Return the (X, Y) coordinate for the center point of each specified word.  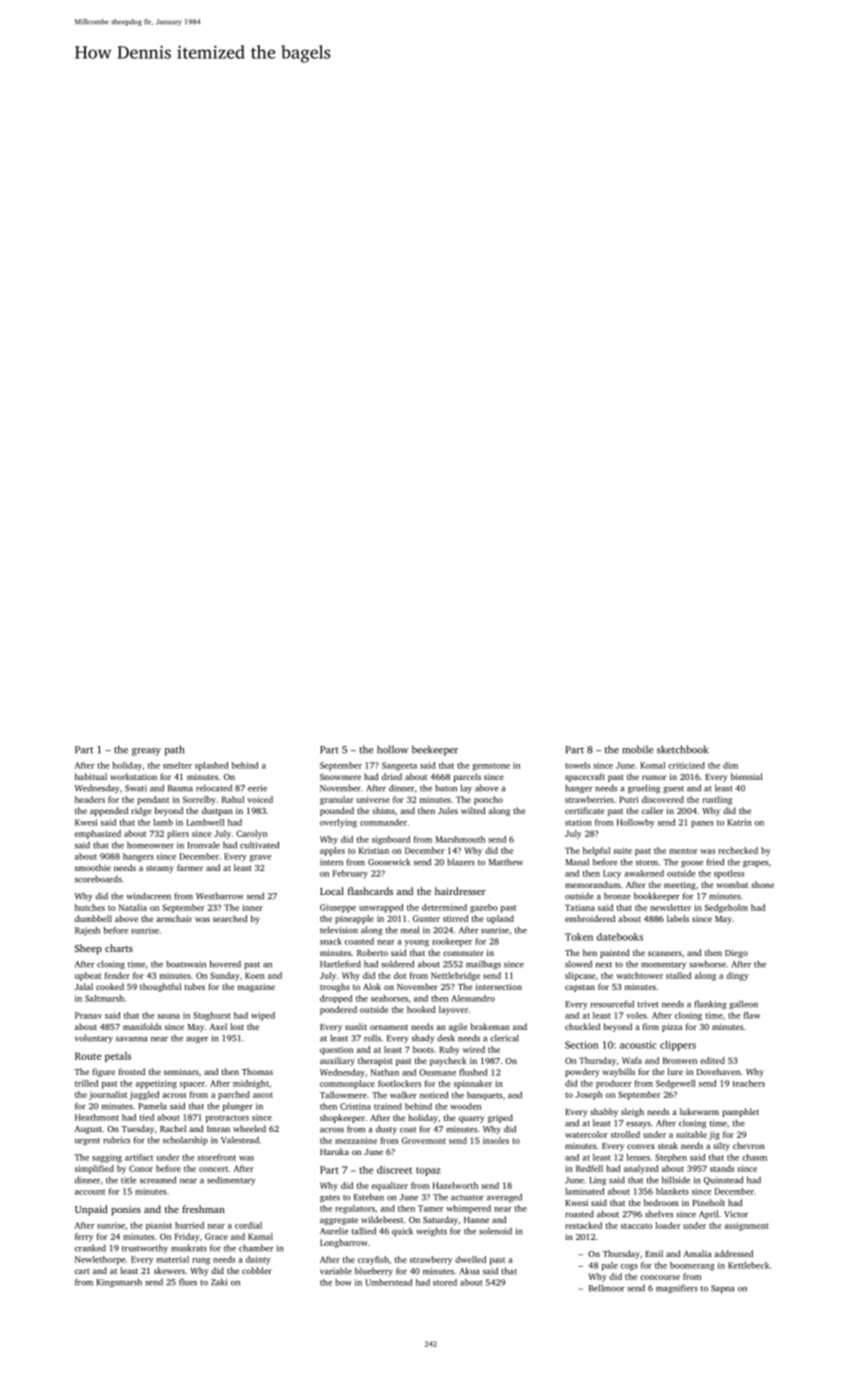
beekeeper (435, 750)
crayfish (373, 1260)
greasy (146, 752)
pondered (338, 1010)
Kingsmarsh (119, 1283)
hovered (225, 964)
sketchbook (682, 749)
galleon (743, 1005)
